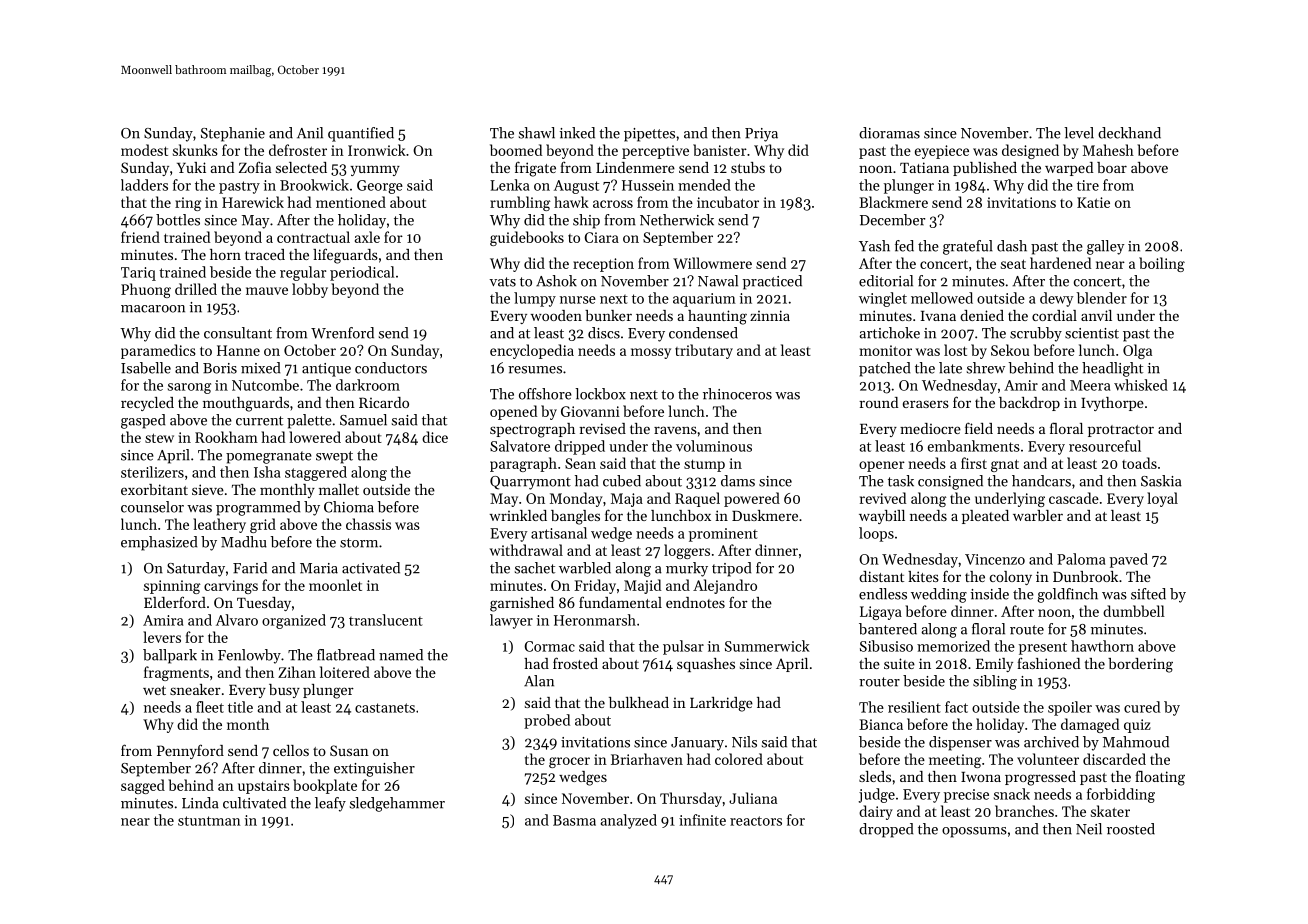 This screenshot has height=924, width=1308. Describe the element at coordinates (532, 351) in the screenshot. I see `encyclopedia` at that location.
